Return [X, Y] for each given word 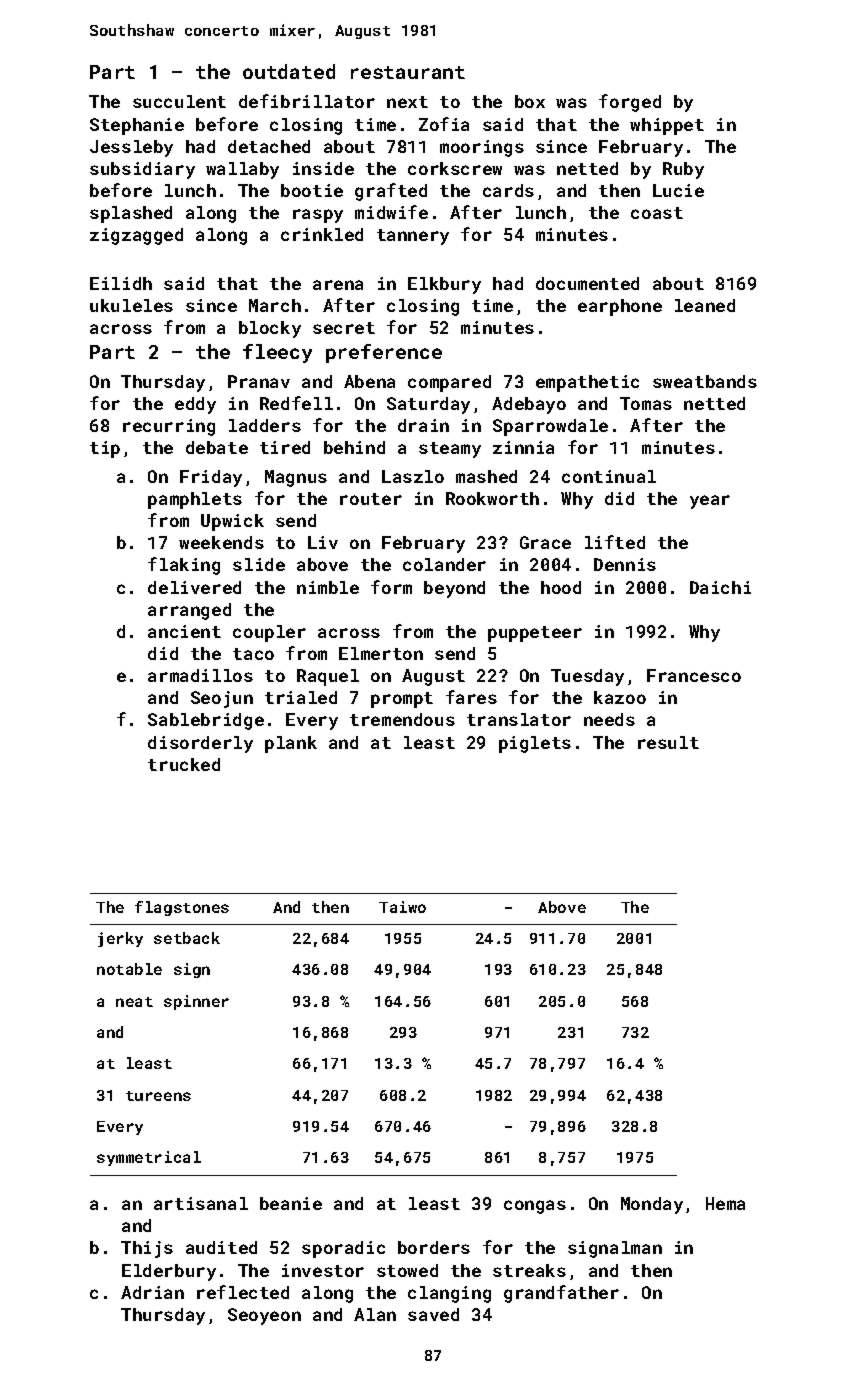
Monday [652, 1205]
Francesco [694, 675]
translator [519, 719]
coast [657, 213]
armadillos [200, 675]
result [668, 742]
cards [508, 190]
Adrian [152, 1292]
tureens [158, 1096]
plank [291, 744]
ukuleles [131, 305]
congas [535, 1207]
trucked [184, 764]
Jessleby [131, 148]
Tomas [646, 403]
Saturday [428, 405]
